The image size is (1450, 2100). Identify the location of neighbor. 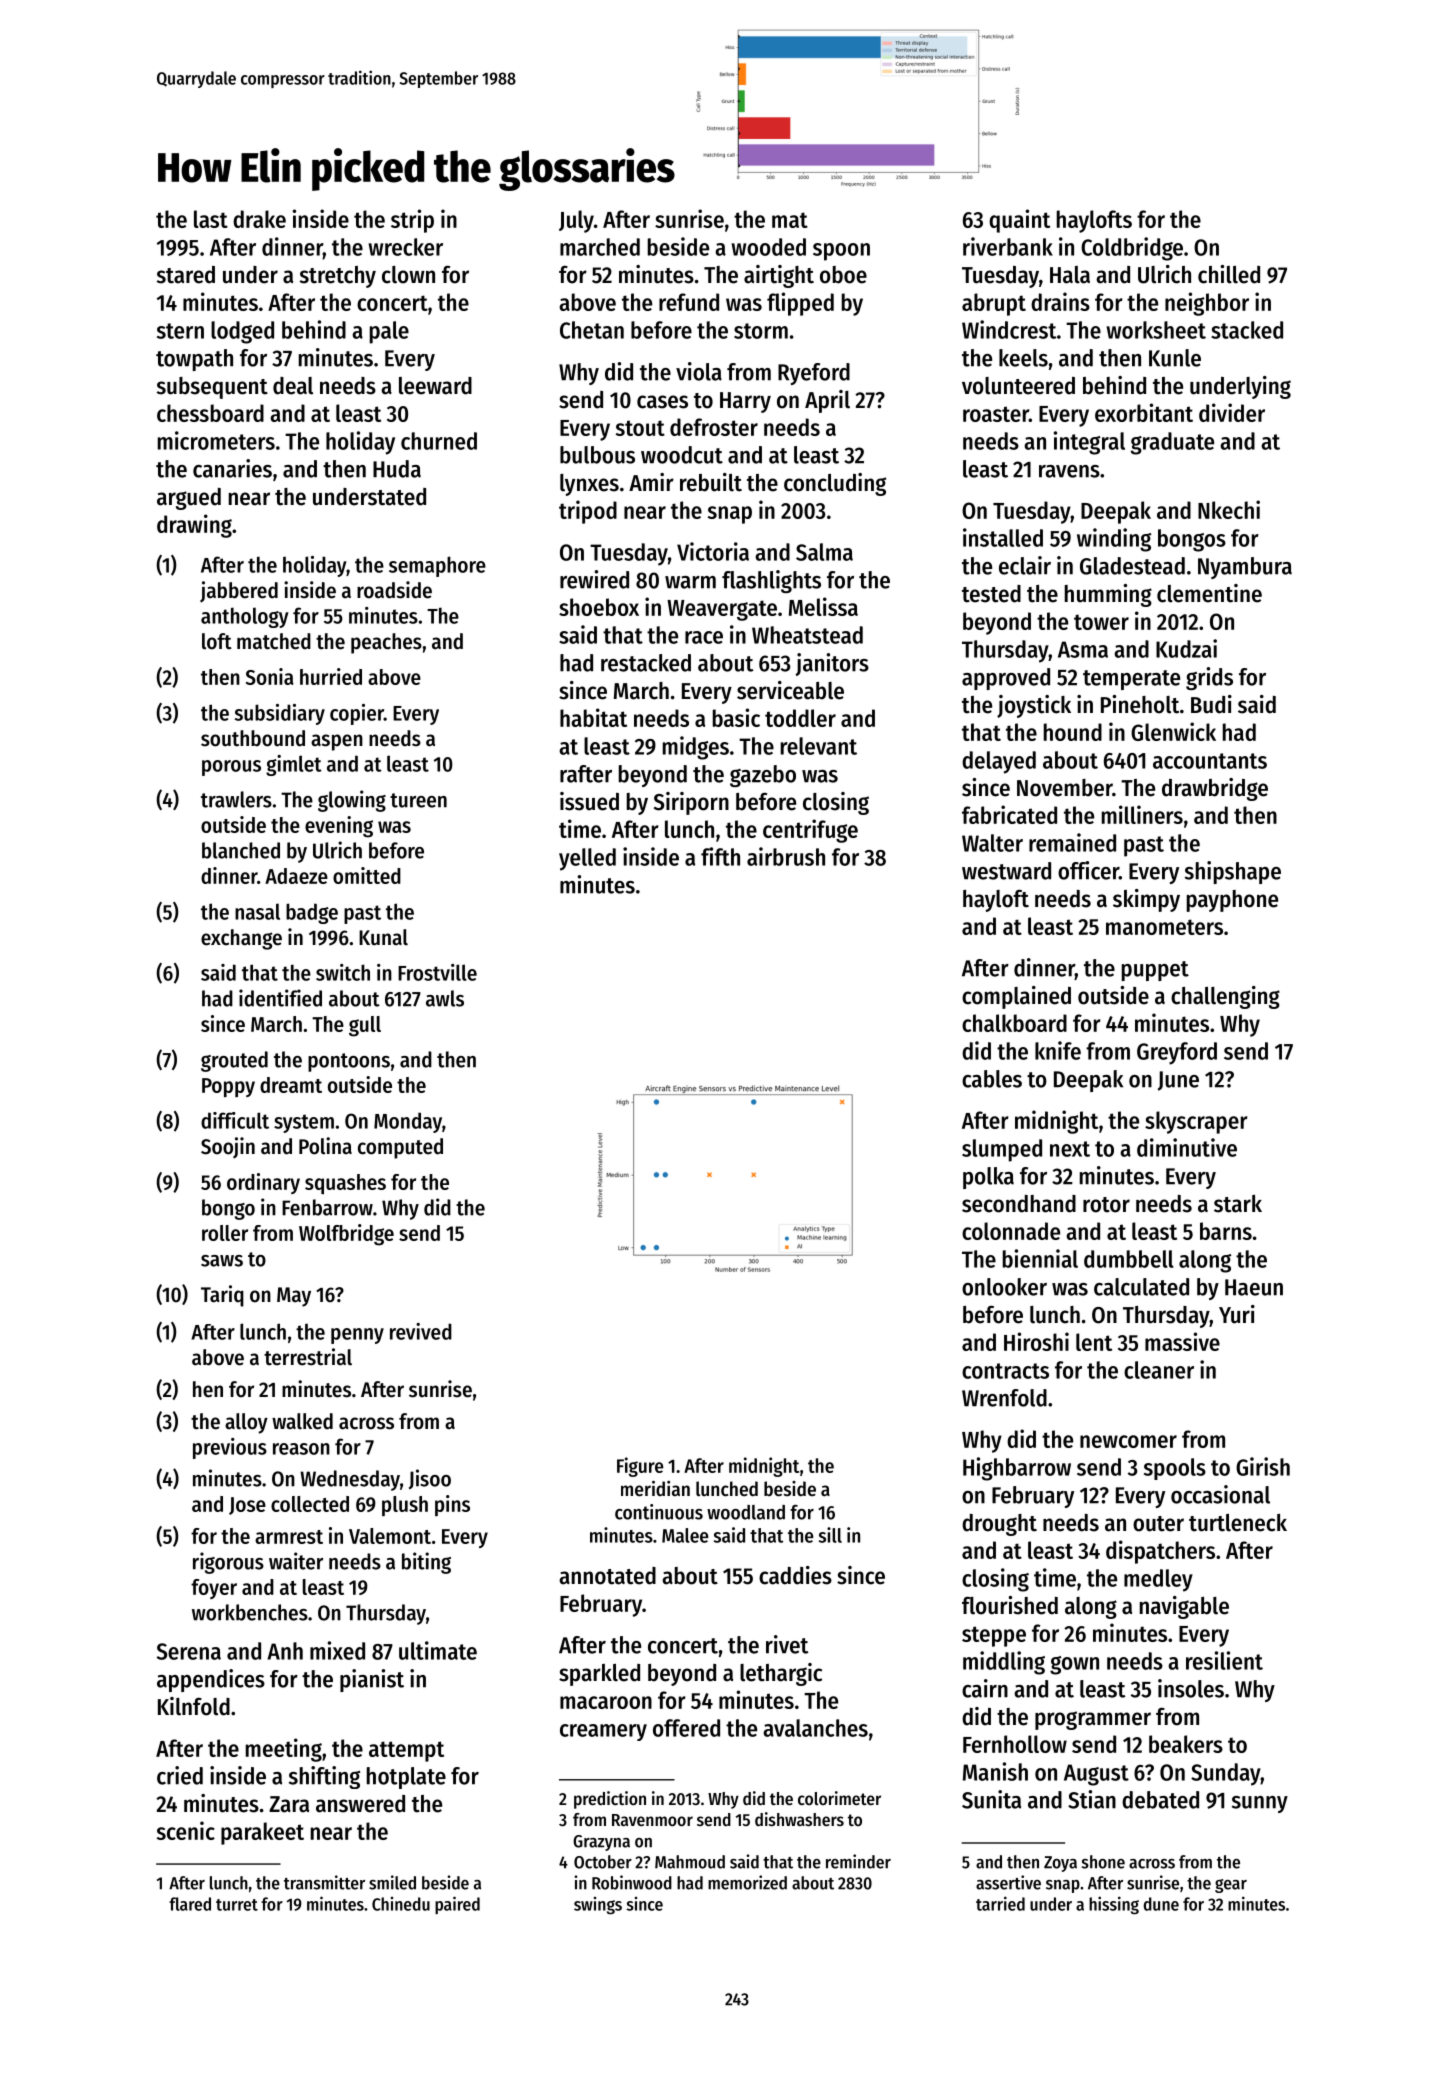
(1207, 304).
